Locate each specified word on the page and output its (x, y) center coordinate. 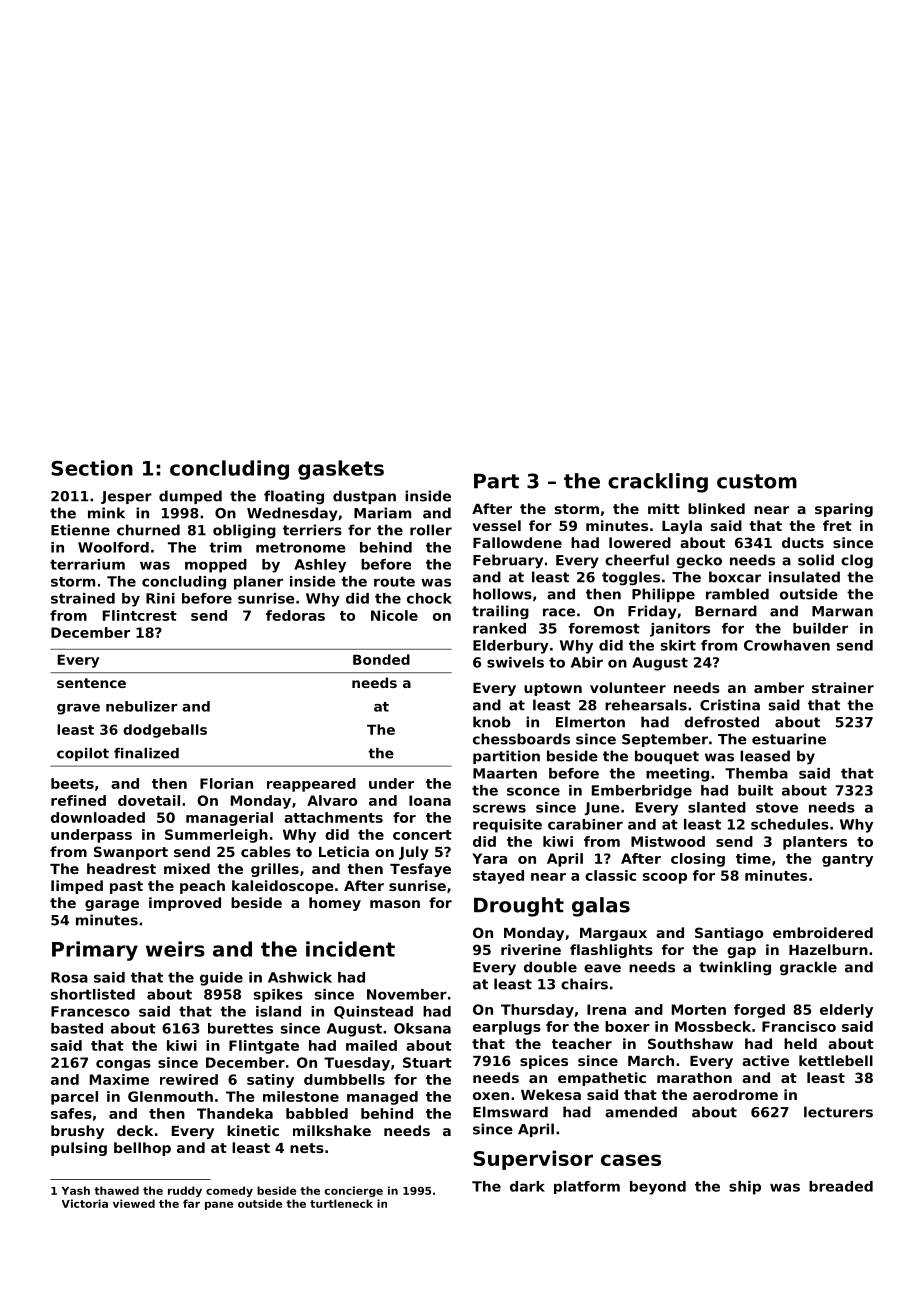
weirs (175, 949)
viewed (134, 1203)
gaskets (341, 470)
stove (777, 807)
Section (92, 468)
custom (757, 481)
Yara (489, 858)
